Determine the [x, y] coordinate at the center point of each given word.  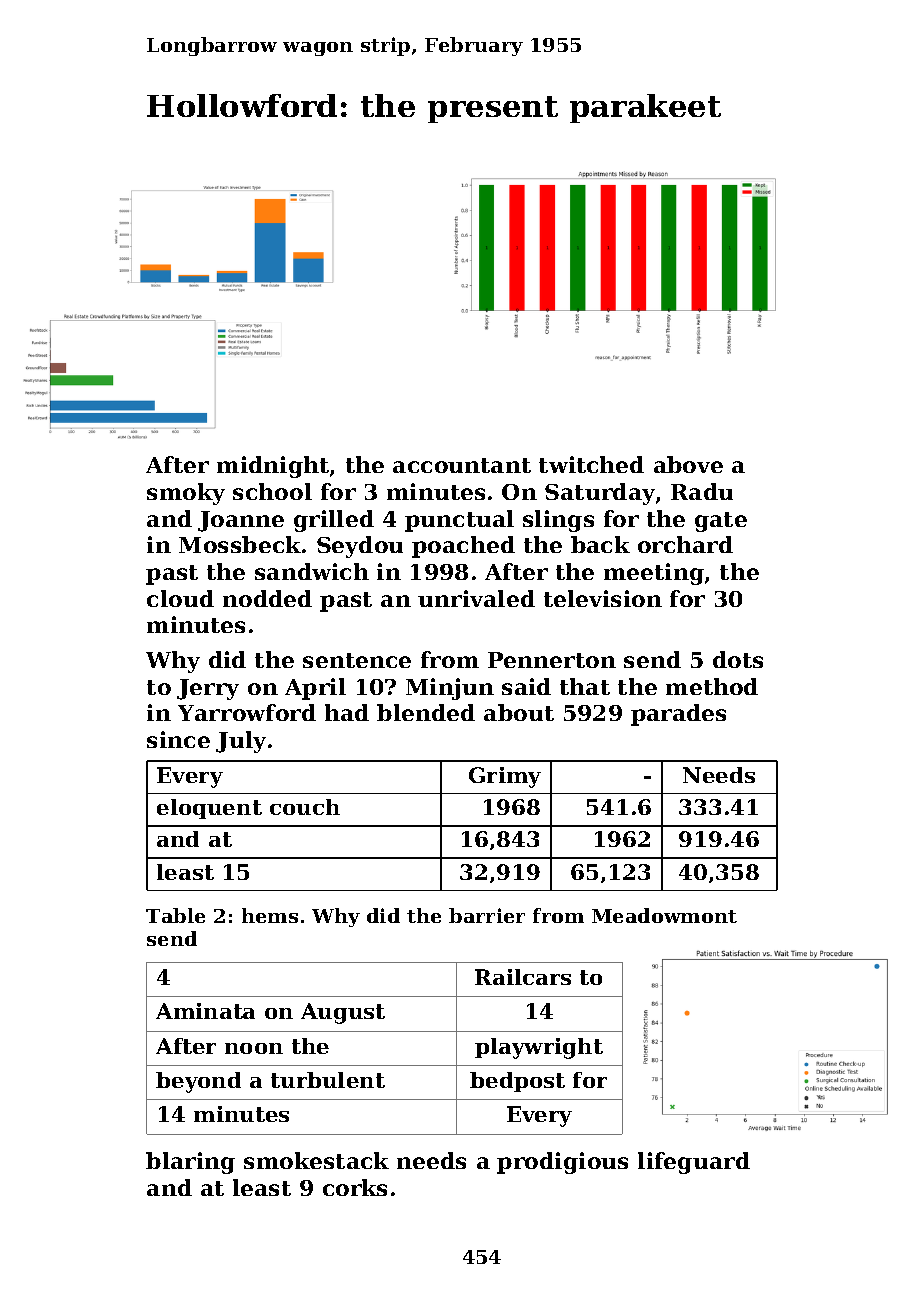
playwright [539, 1048]
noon [254, 1048]
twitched [591, 464]
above [688, 464]
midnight [273, 467]
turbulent [328, 1080]
